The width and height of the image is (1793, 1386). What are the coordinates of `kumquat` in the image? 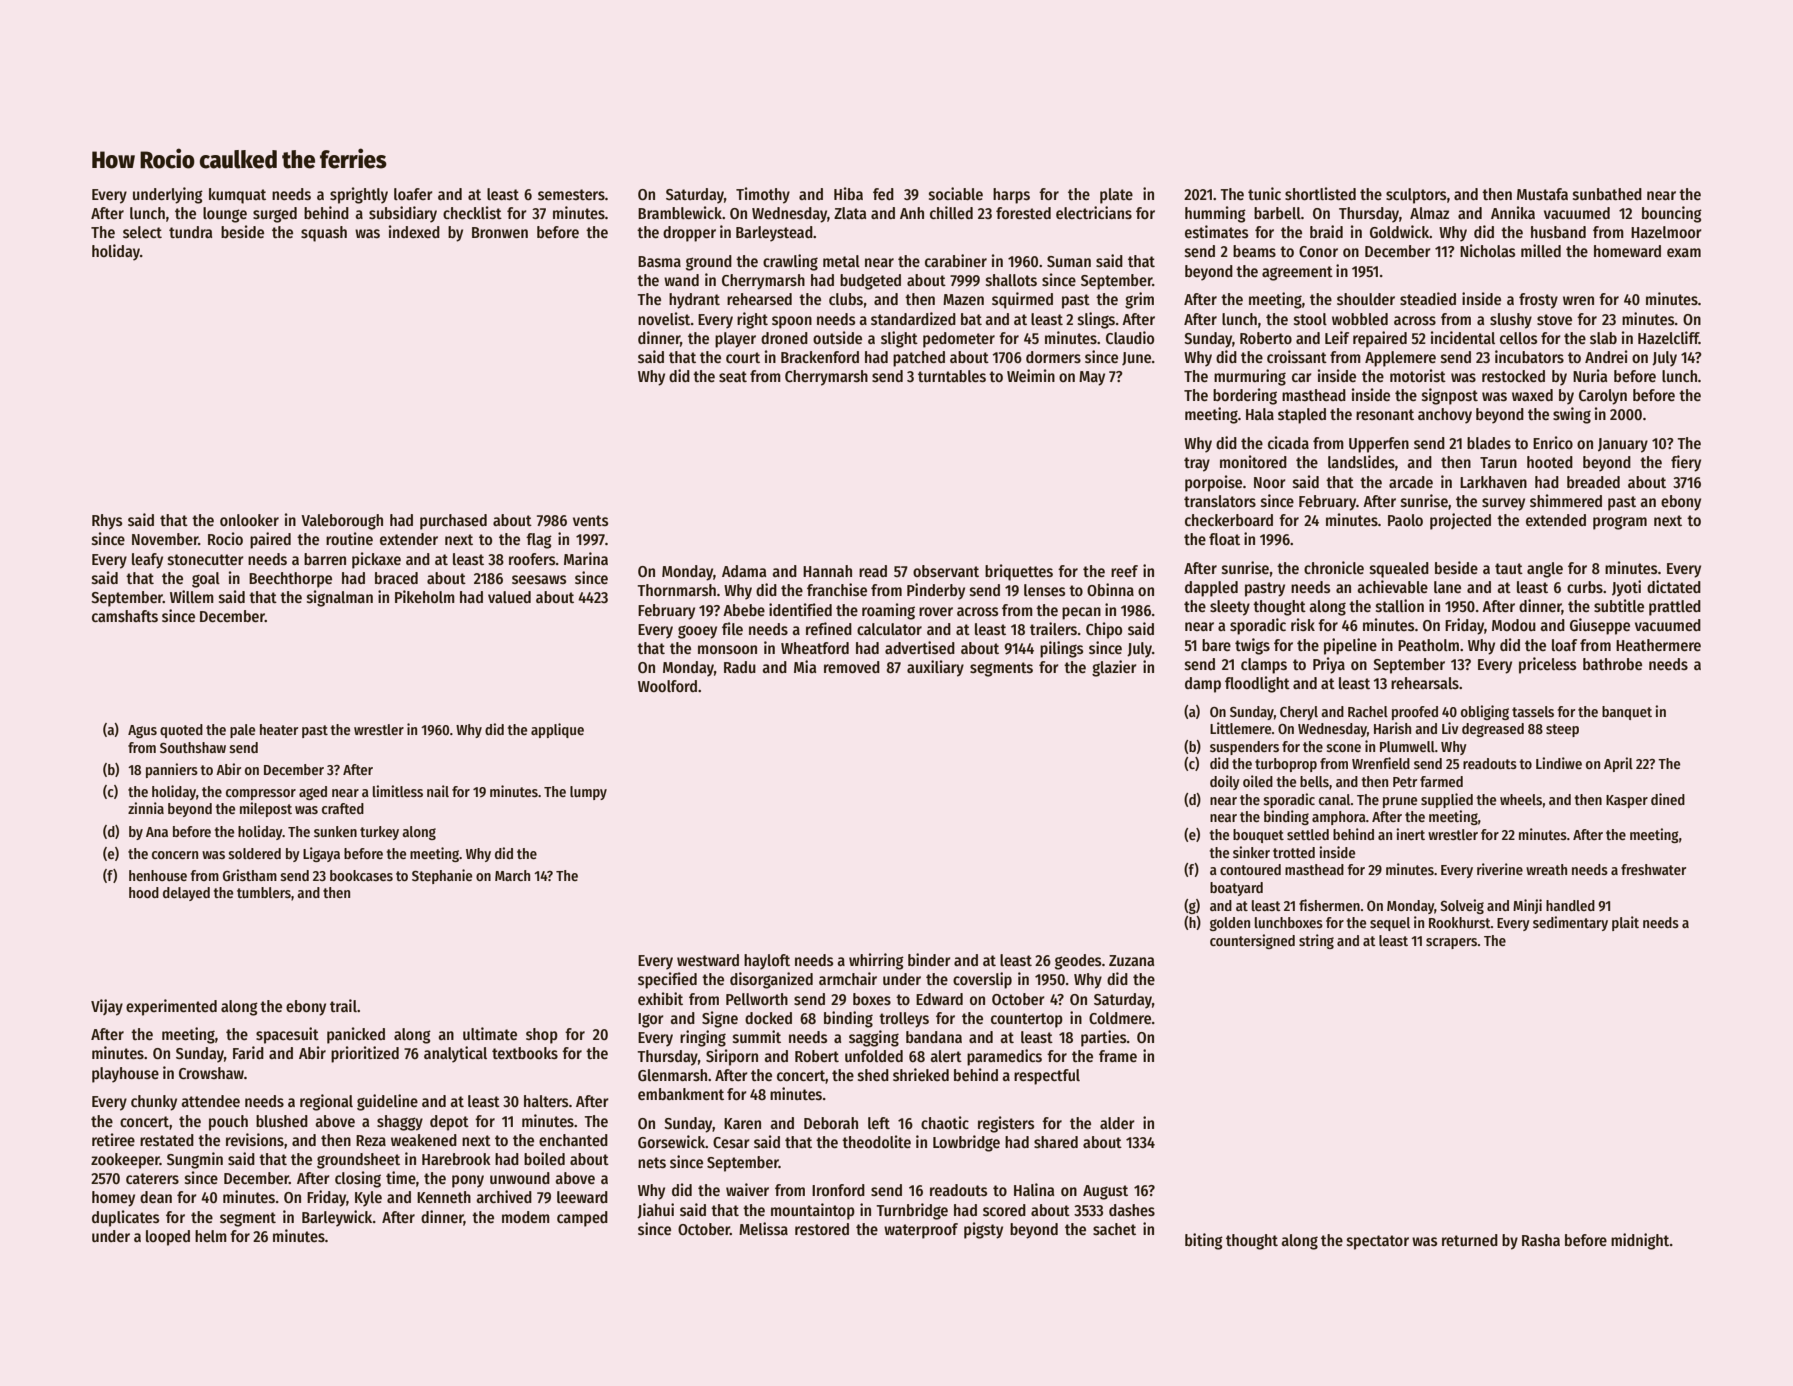 It's located at (237, 196).
